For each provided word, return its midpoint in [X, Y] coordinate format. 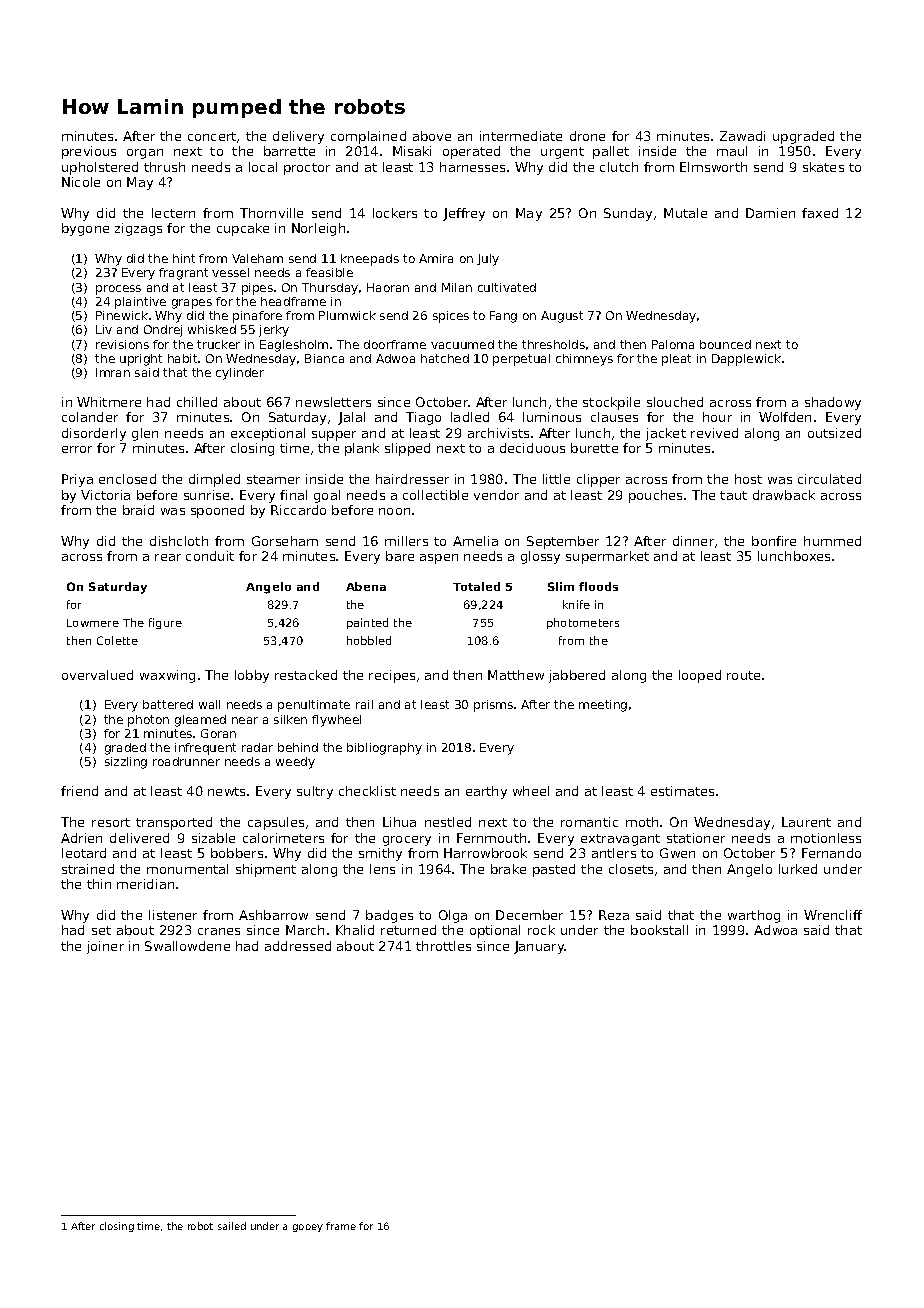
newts [226, 791]
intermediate [521, 136]
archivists [498, 433]
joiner [105, 947]
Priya [77, 480]
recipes [392, 676]
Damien [770, 213]
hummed [832, 541]
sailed [232, 1226]
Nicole [81, 182]
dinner [693, 541]
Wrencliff [833, 915]
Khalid [355, 930]
